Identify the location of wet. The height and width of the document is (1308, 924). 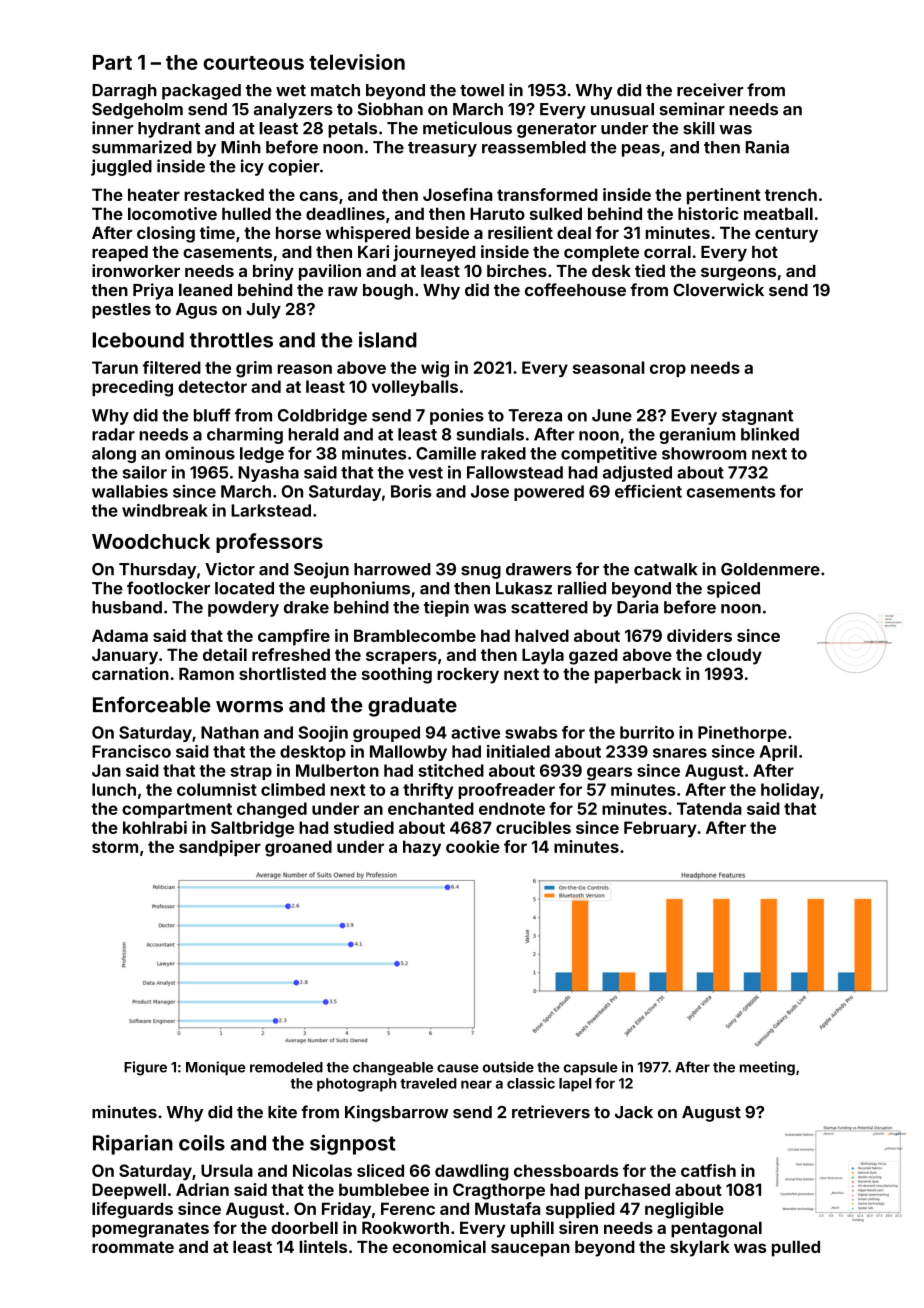
(291, 91).
